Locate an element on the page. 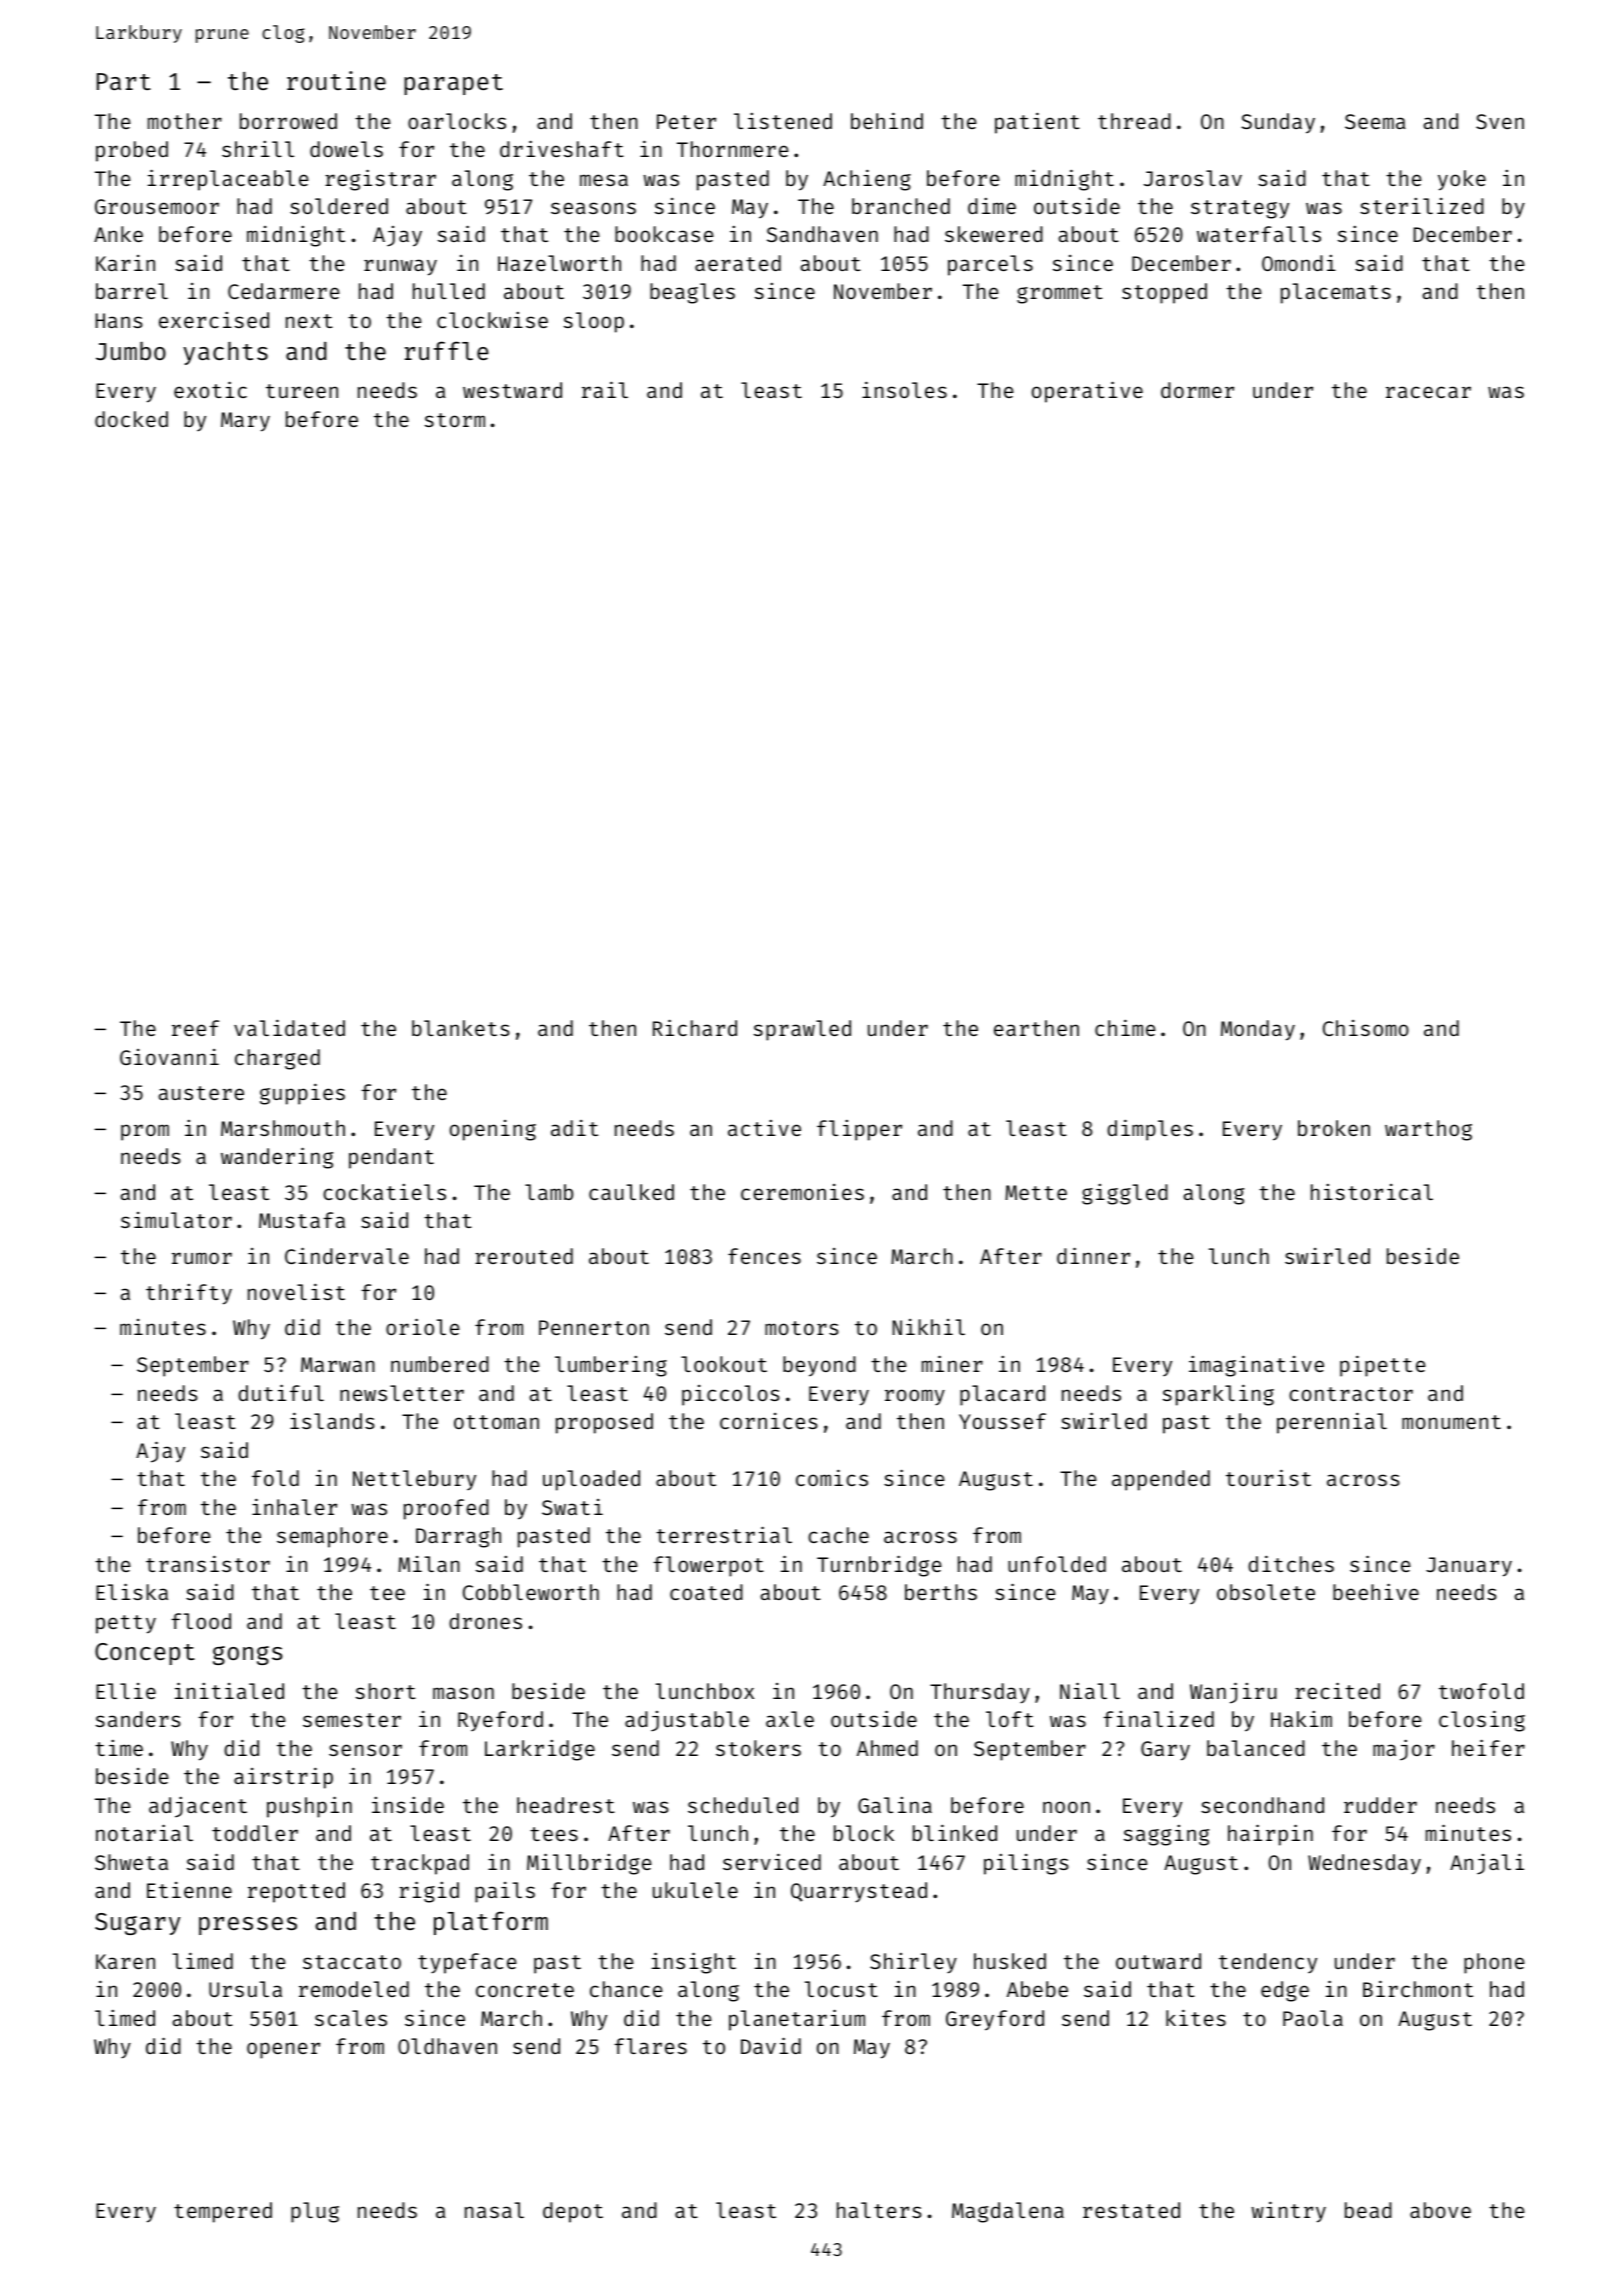 This page has height=2292, width=1620. broken is located at coordinates (1334, 1128).
